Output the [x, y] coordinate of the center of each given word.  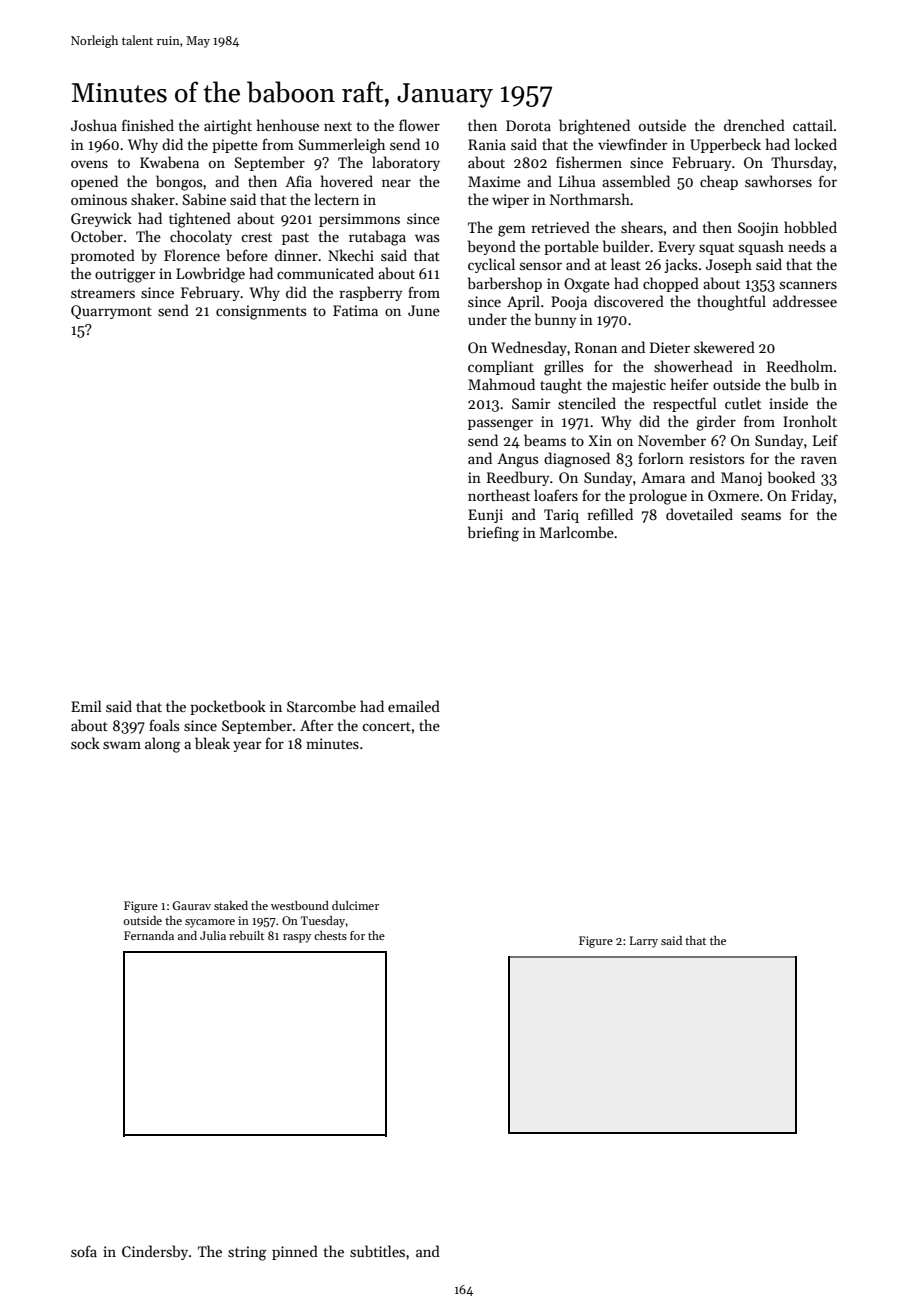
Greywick [101, 219]
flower [419, 125]
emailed [414, 706]
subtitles [377, 1251]
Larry [644, 942]
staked [231, 905]
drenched [754, 125]
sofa [84, 1251]
